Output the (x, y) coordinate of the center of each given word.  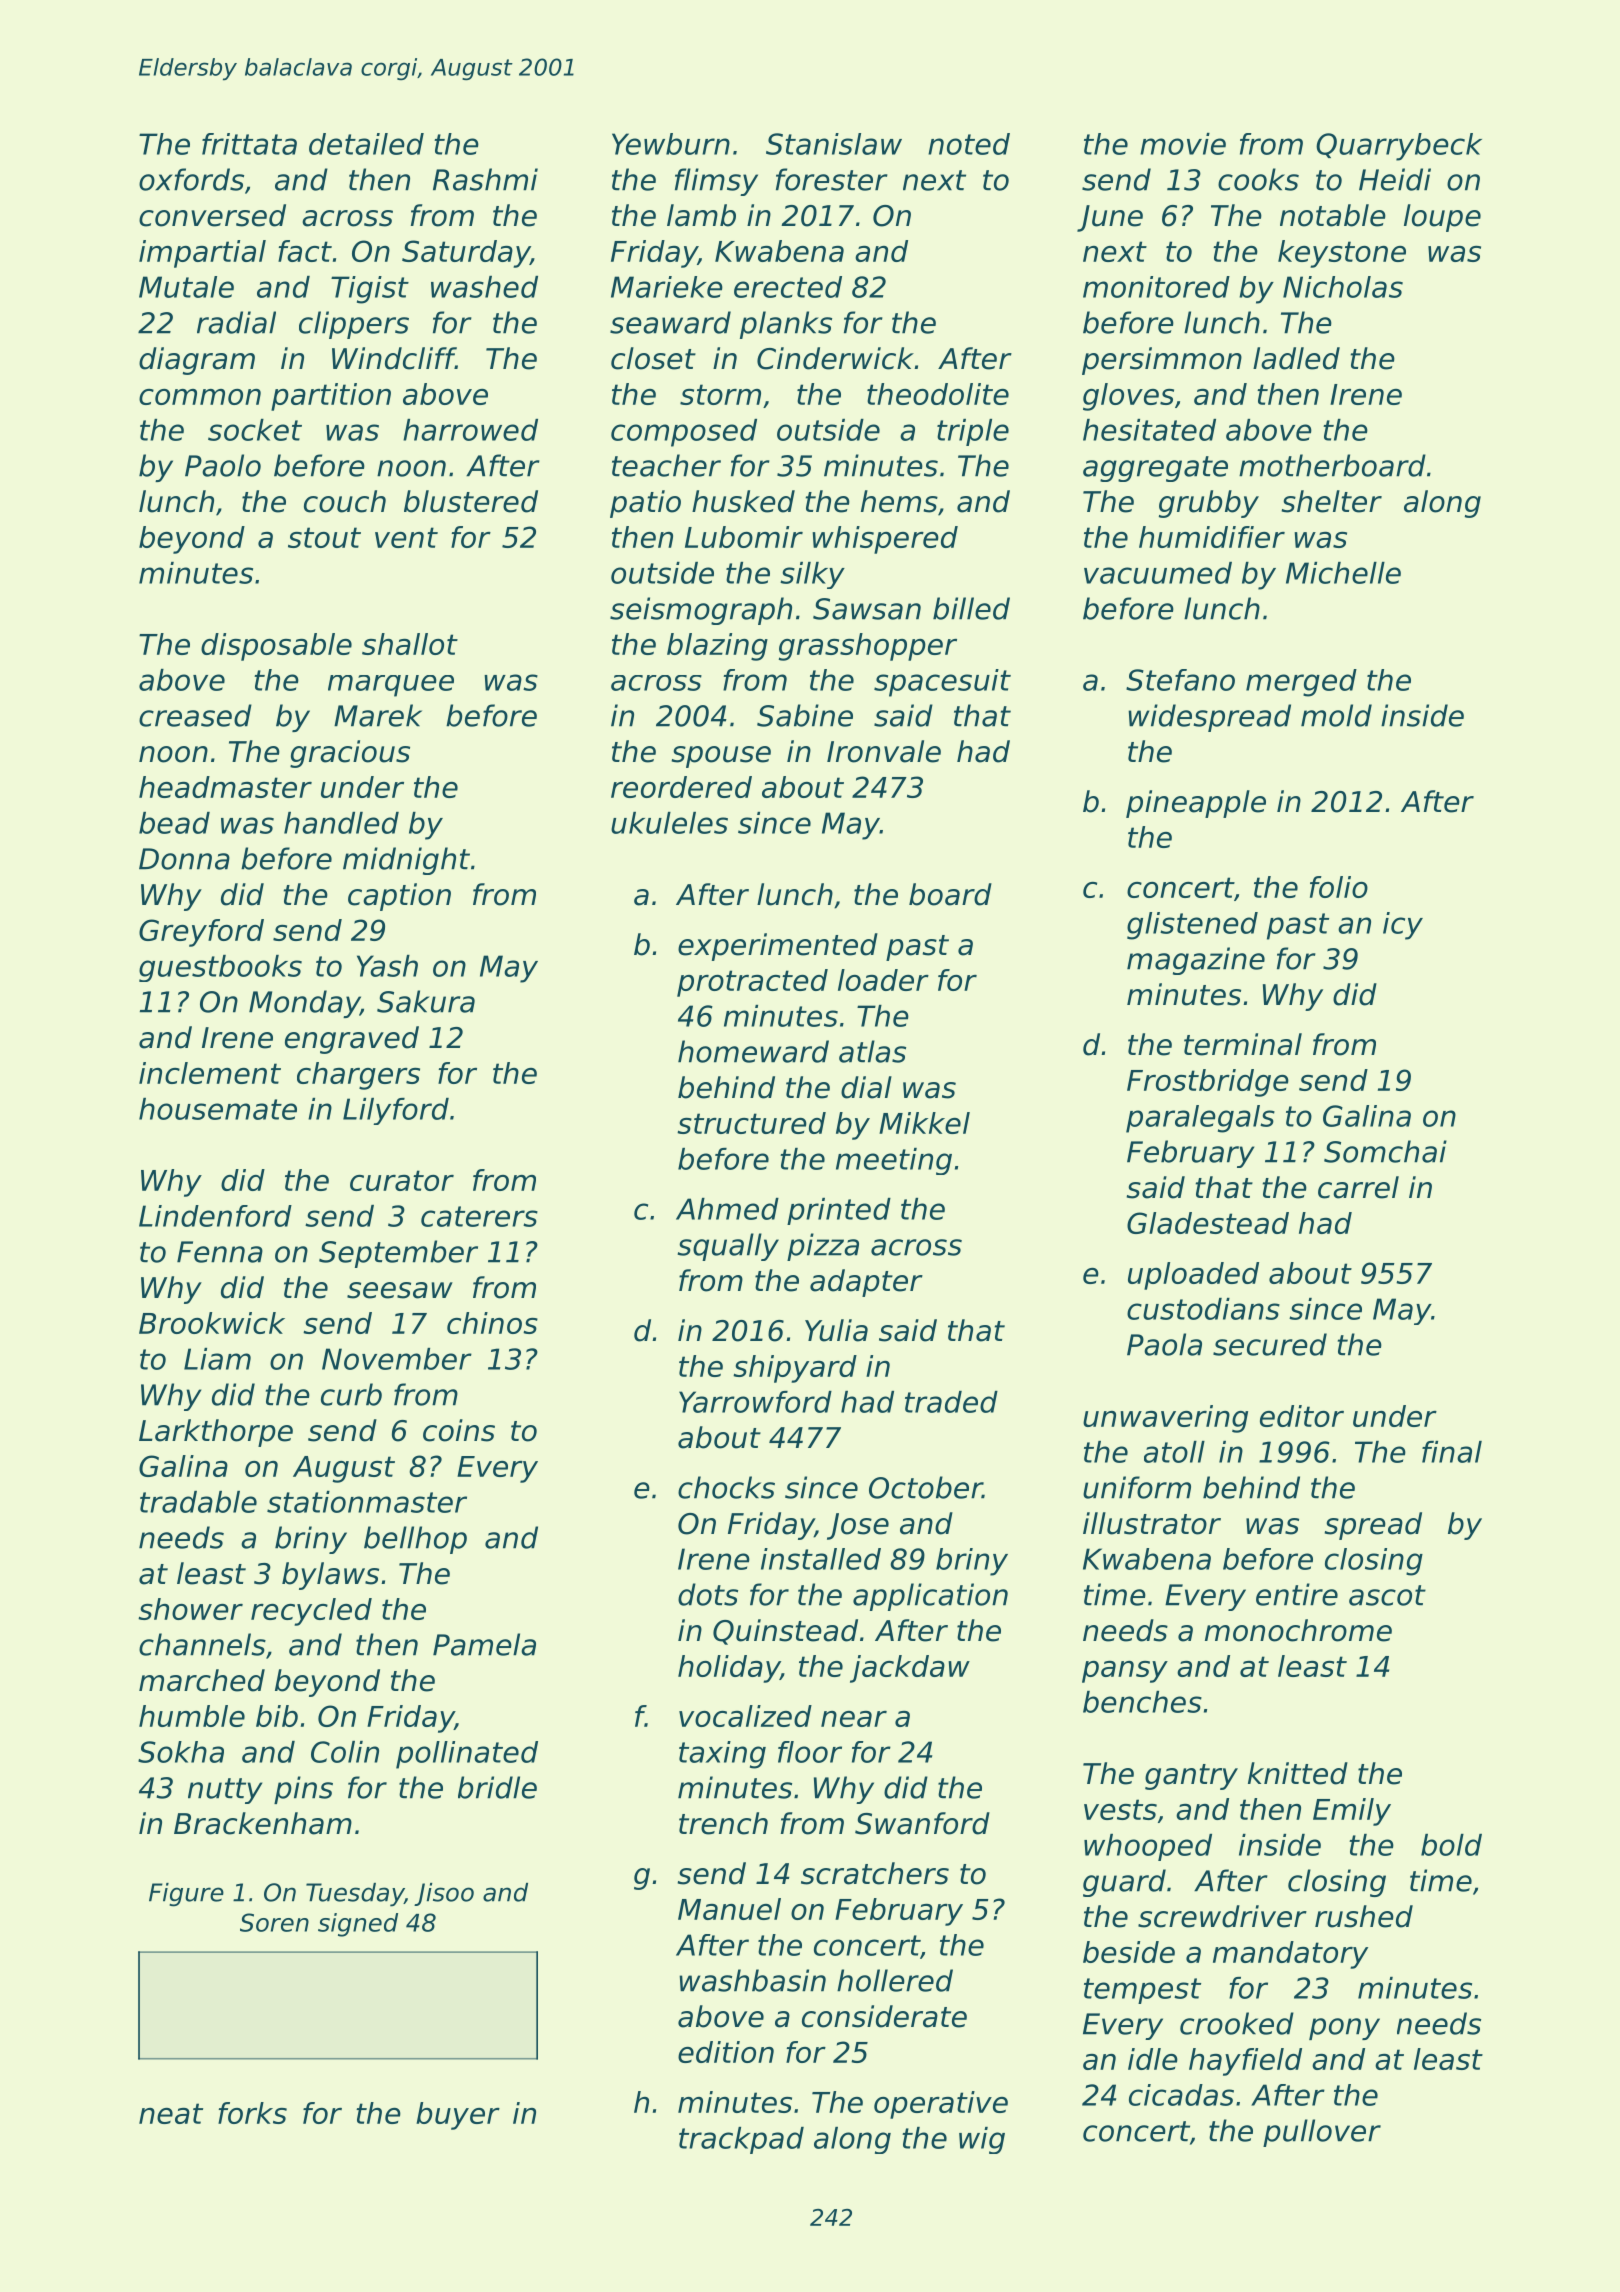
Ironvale (884, 751)
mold (1336, 715)
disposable (276, 647)
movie (1183, 144)
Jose (858, 1526)
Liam (217, 1359)
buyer (458, 2116)
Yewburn (671, 144)
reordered (681, 787)
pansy (1125, 1672)
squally (728, 1247)
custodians (1203, 1309)
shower (190, 1609)
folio (1339, 887)
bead (174, 823)
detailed (366, 144)
